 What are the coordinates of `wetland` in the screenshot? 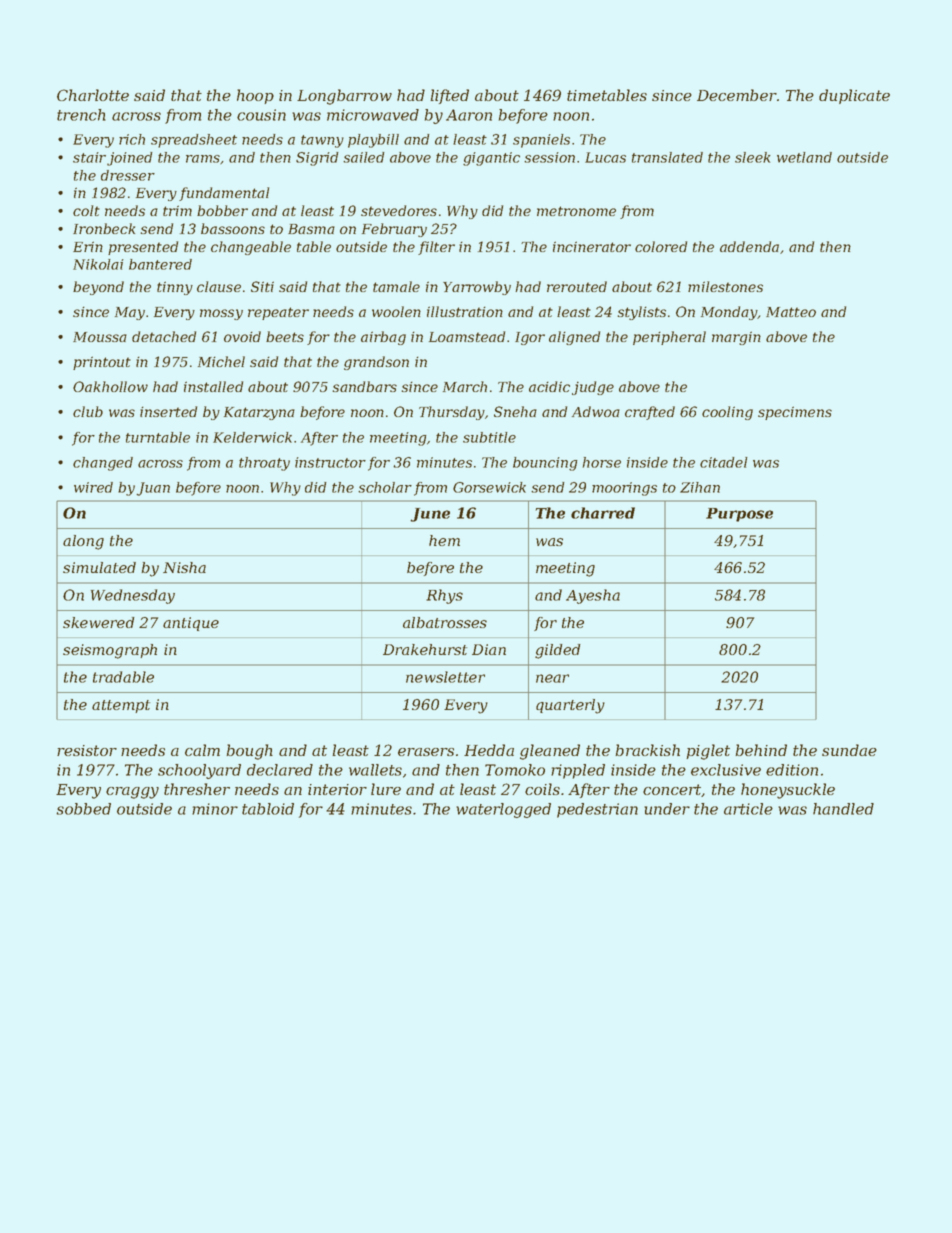 It's located at (804, 157).
